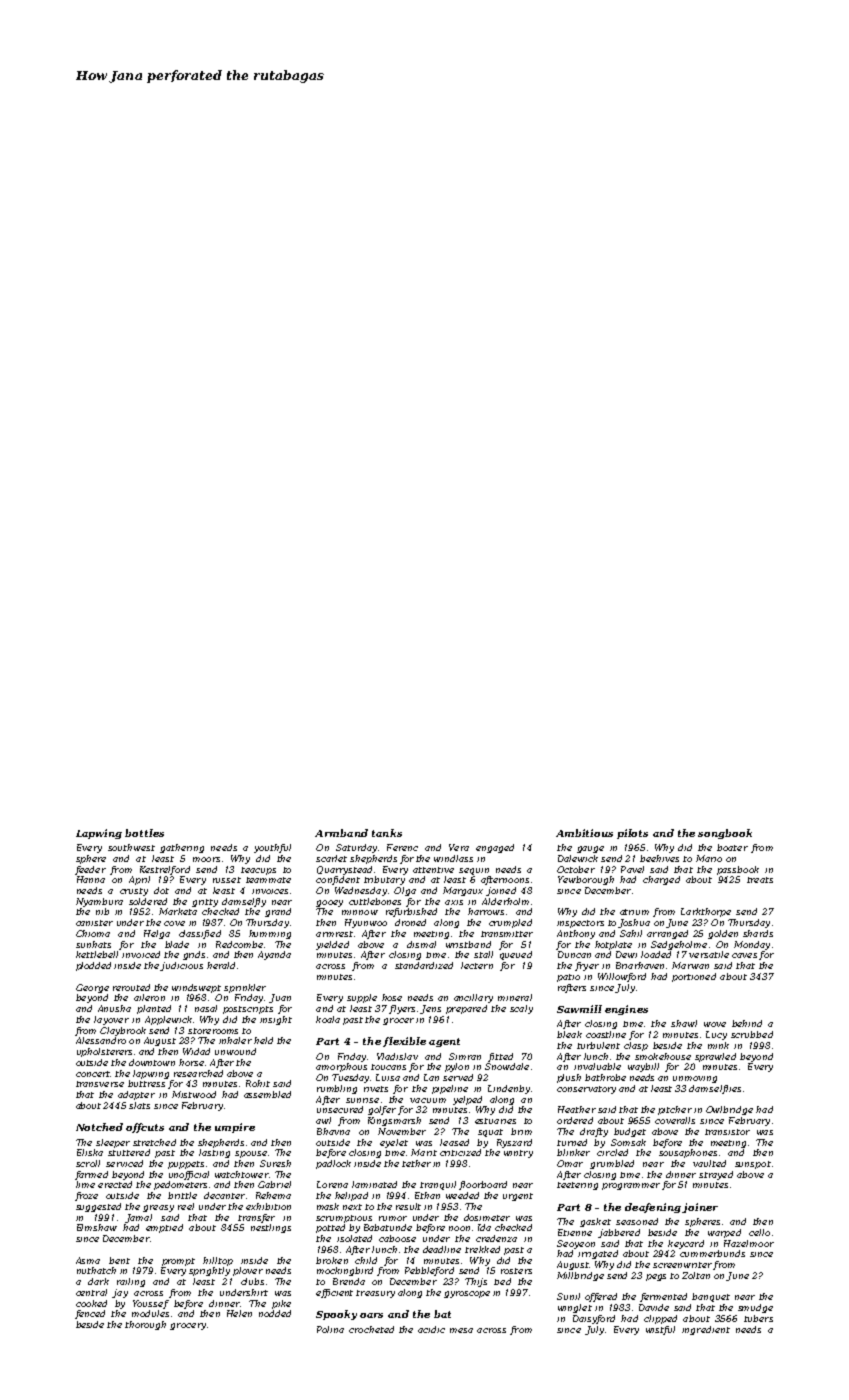 This screenshot has height=1400, width=849. Describe the element at coordinates (510, 923) in the screenshot. I see `crumpled` at that location.
